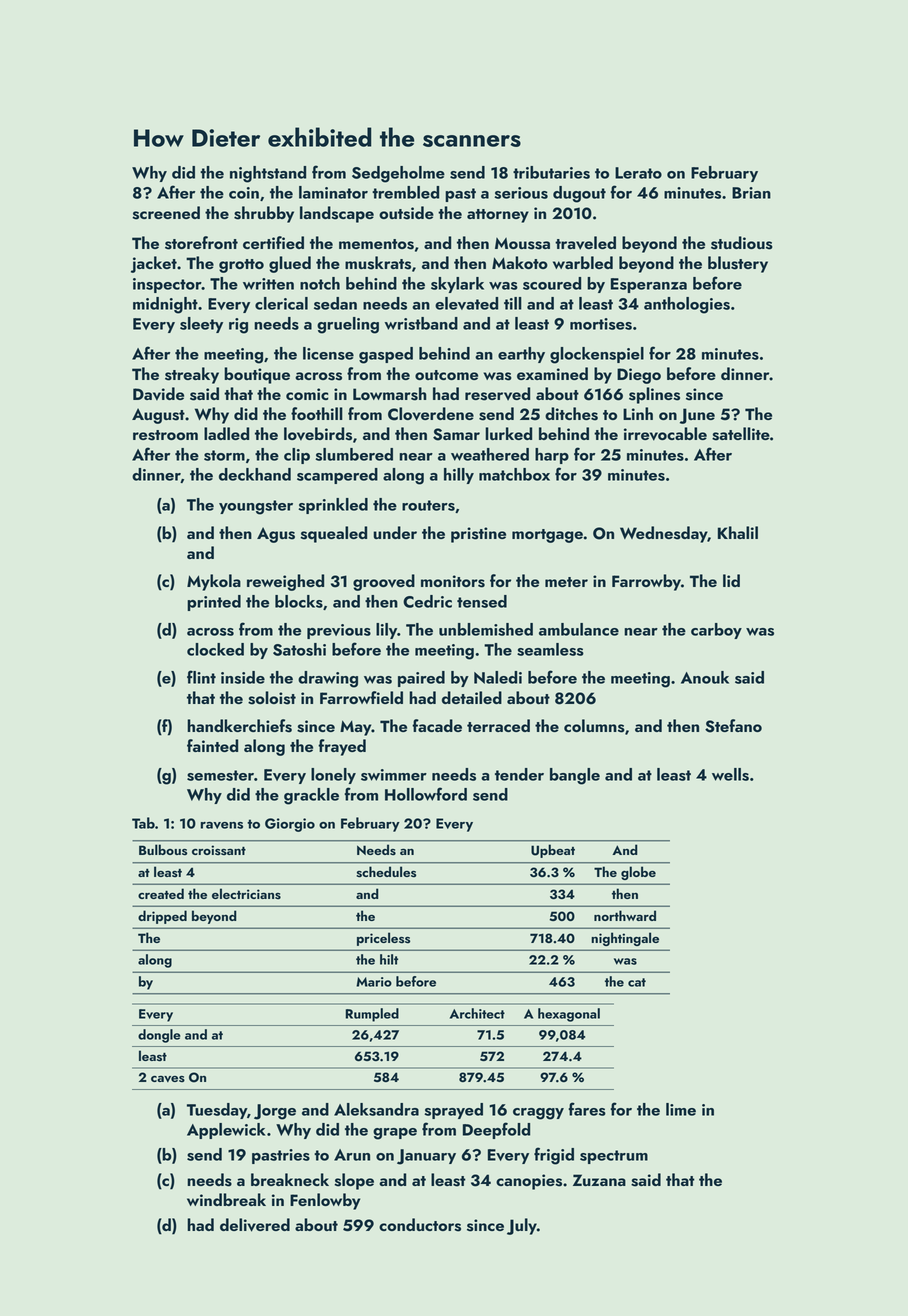  Describe the element at coordinates (498, 216) in the screenshot. I see `attorney` at that location.
